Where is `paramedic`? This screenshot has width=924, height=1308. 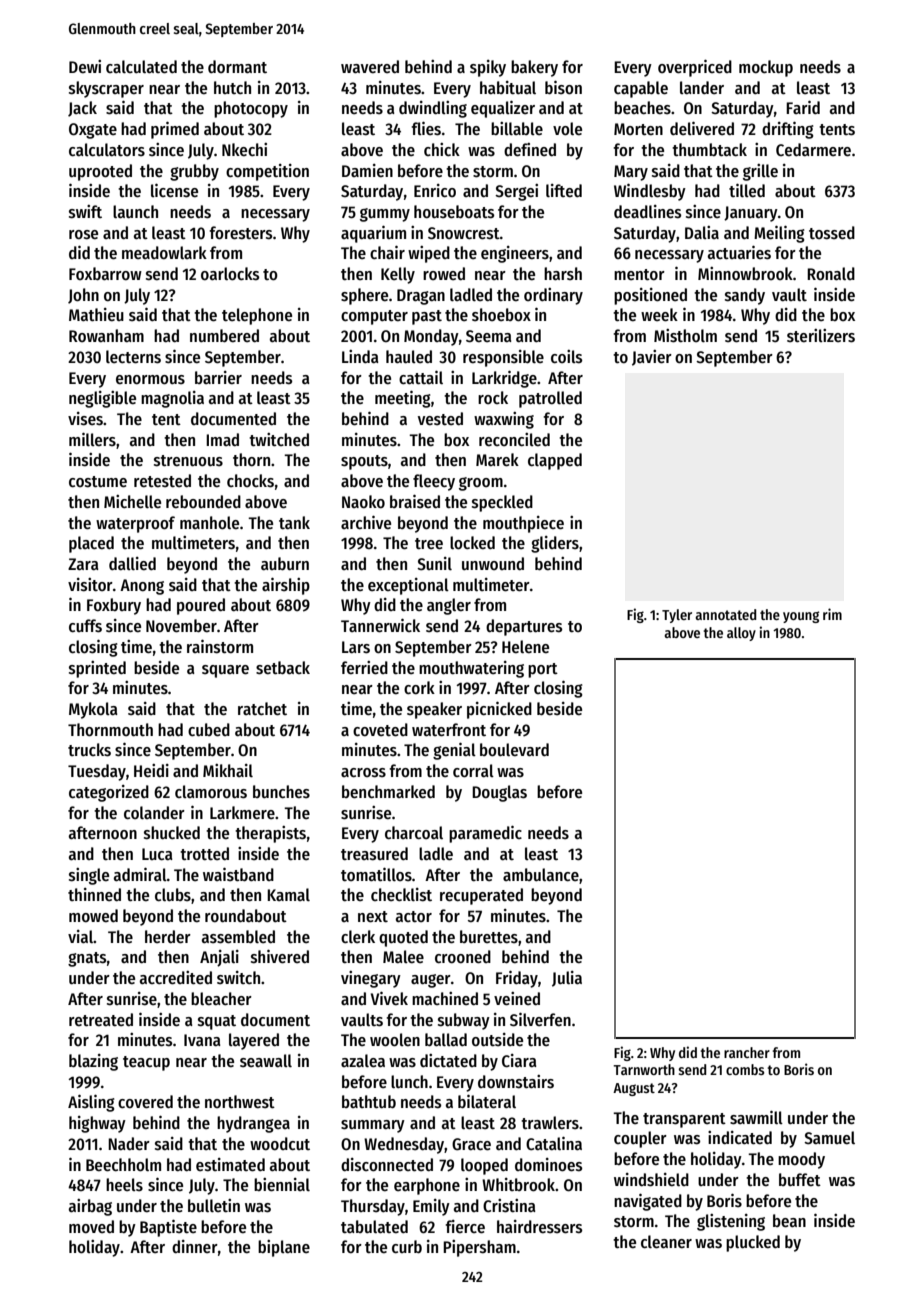 paramedic is located at coordinates (485, 834).
